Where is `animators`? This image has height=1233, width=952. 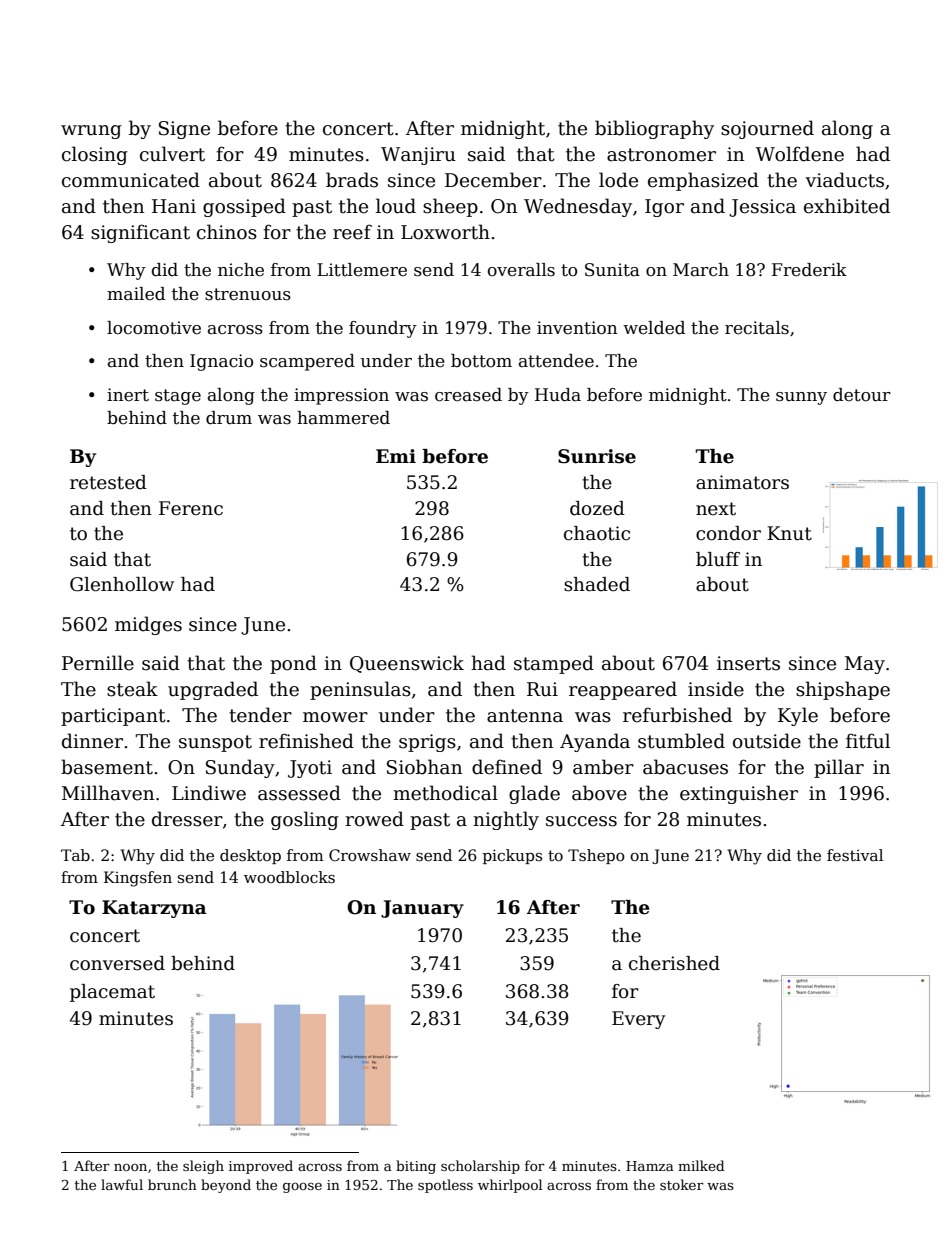
animators is located at coordinates (742, 482).
